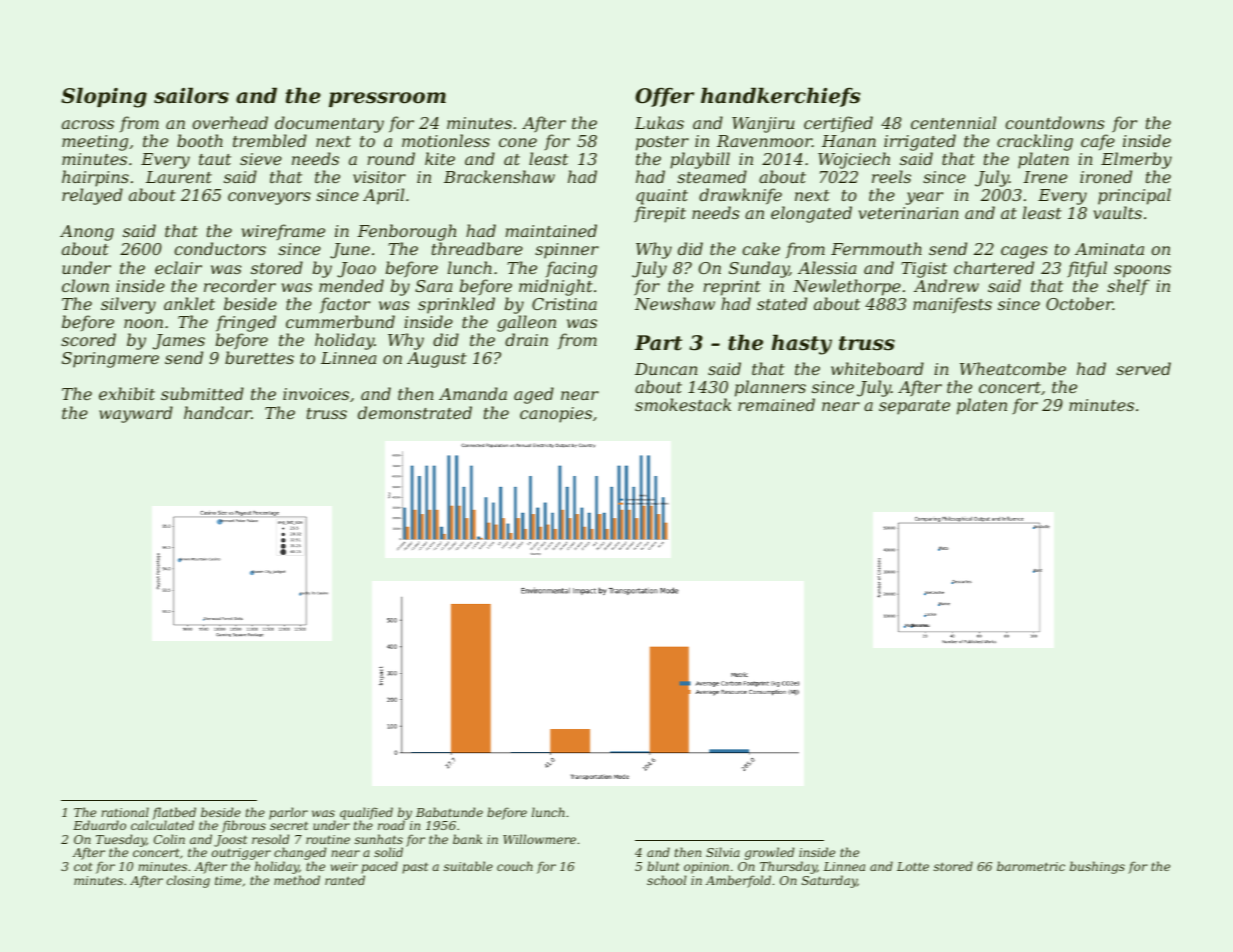 The height and width of the page is (952, 1233). I want to click on cot, so click(83, 866).
